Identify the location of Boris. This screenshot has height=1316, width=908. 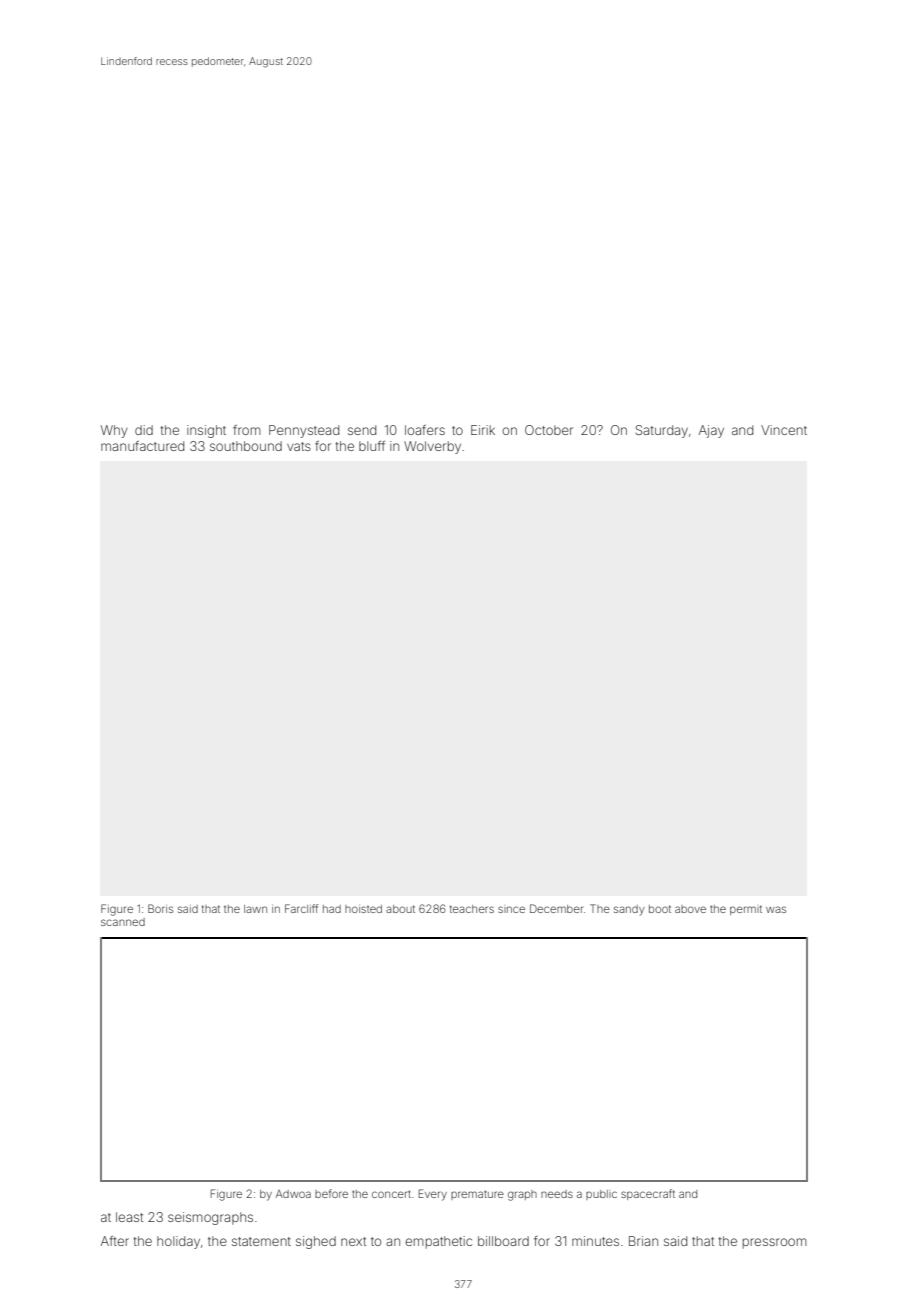
(160, 908).
